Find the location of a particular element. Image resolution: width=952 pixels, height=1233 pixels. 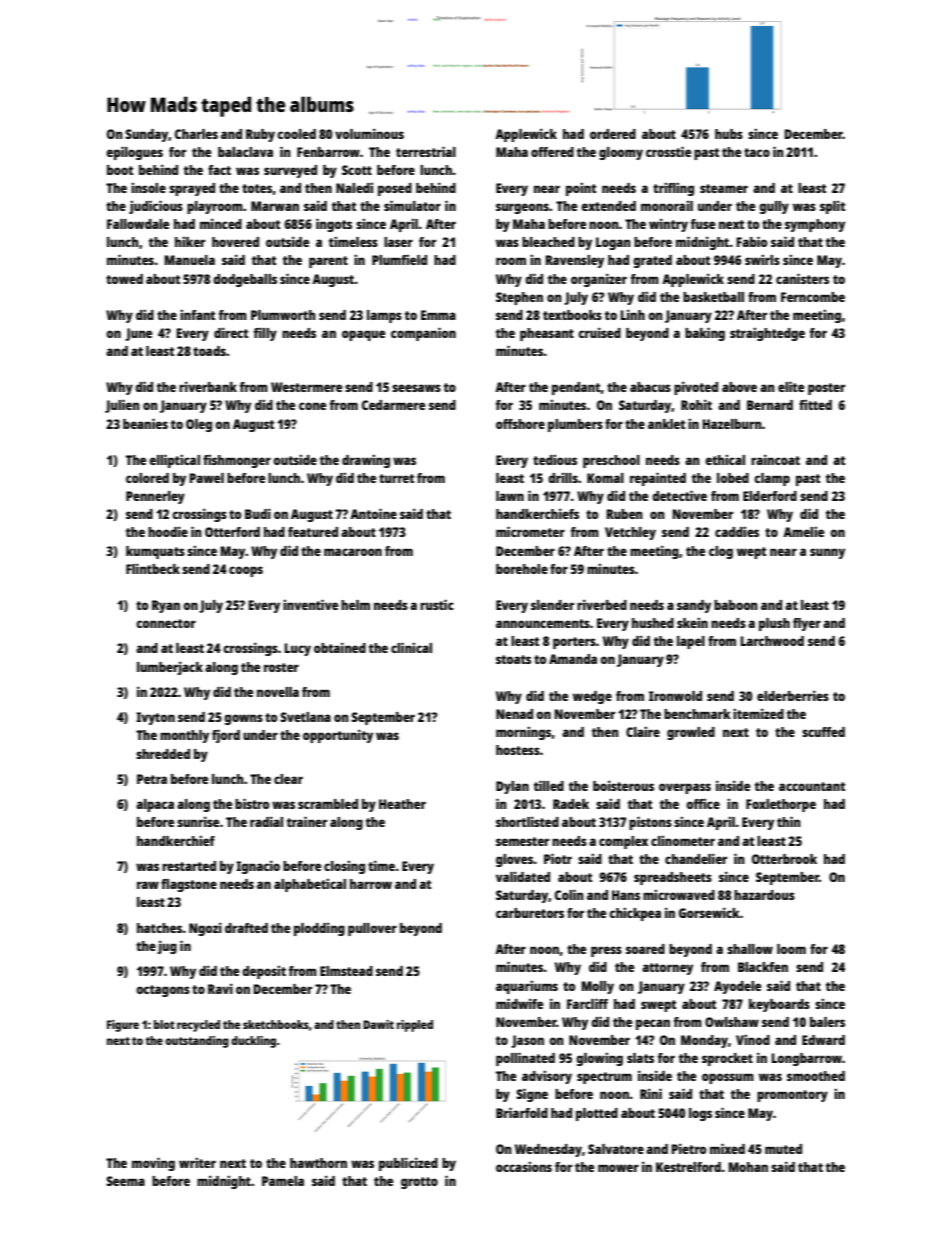

Piotr is located at coordinates (558, 858).
